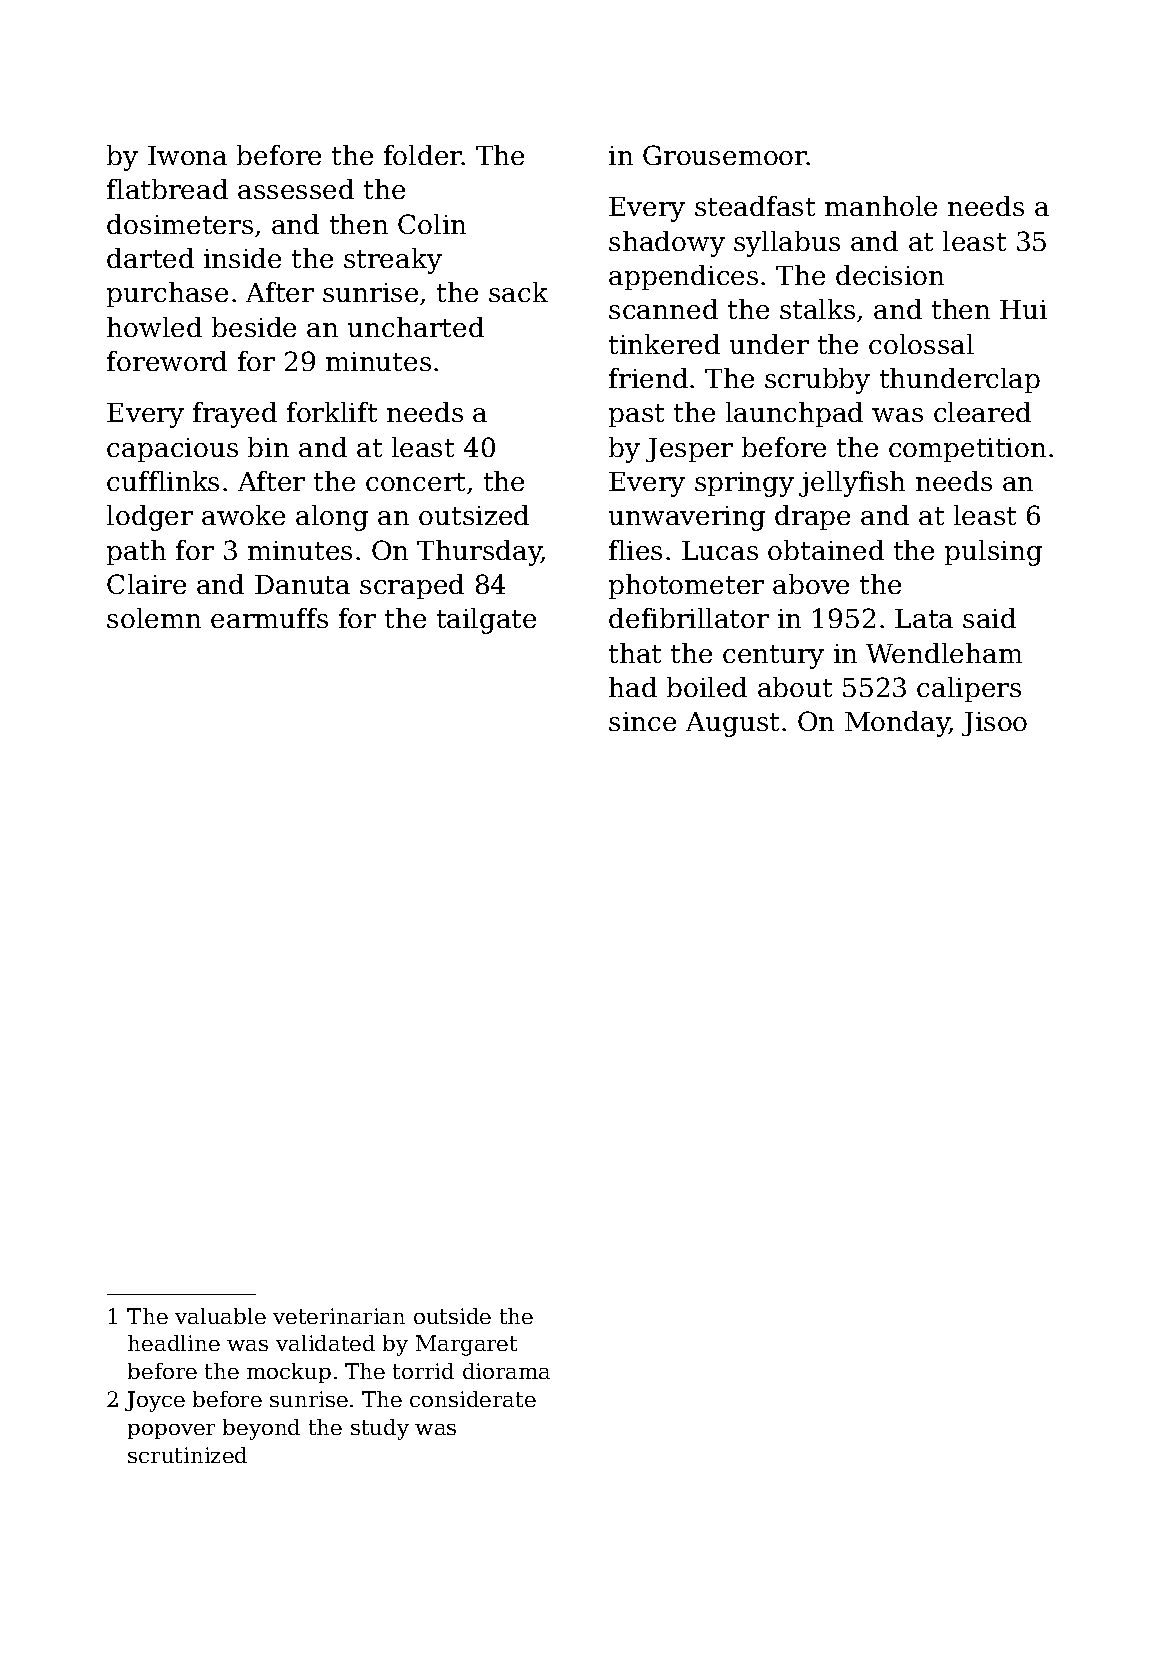 The image size is (1165, 1654). I want to click on solemn, so click(154, 618).
